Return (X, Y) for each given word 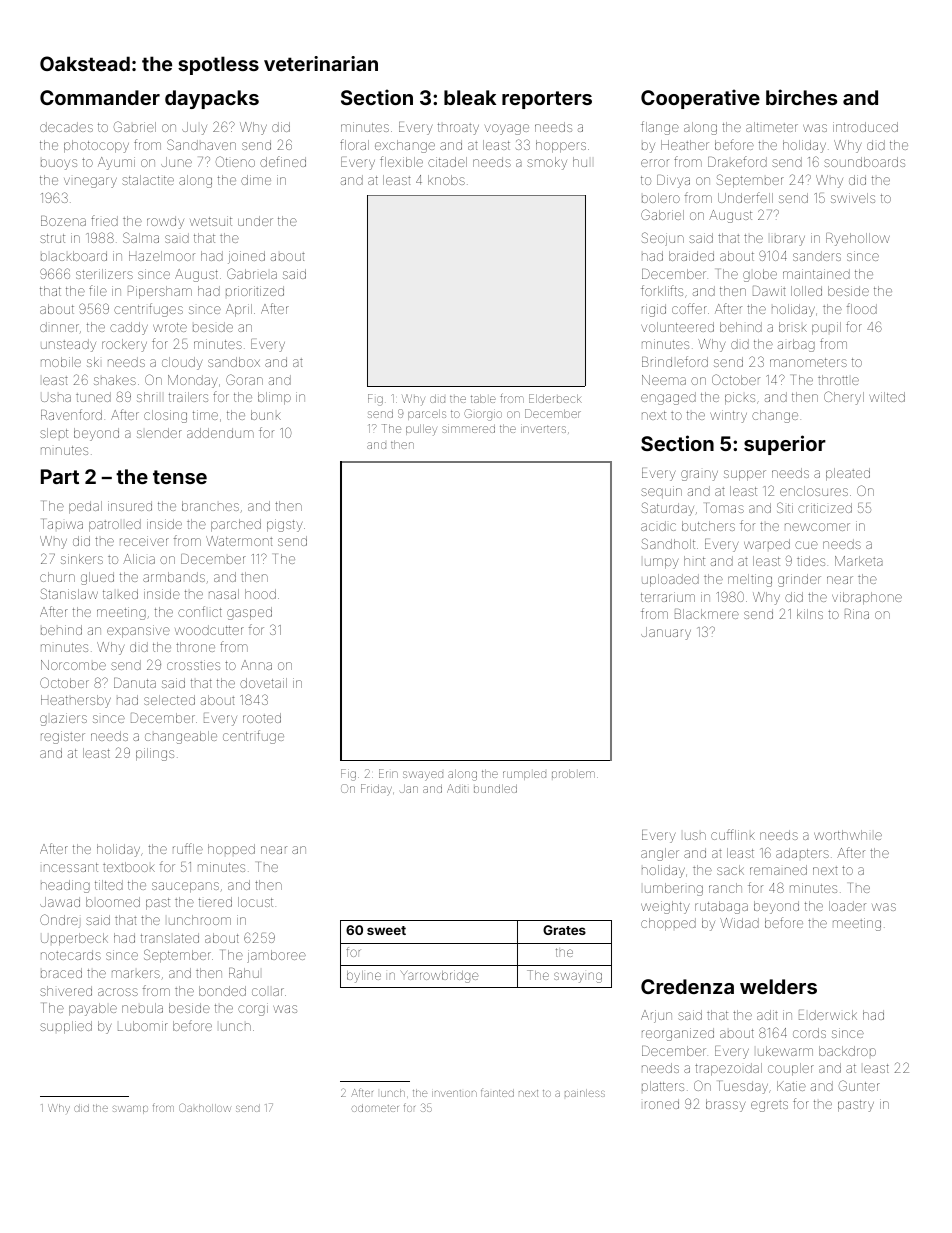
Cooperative (700, 99)
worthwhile (848, 835)
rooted (262, 718)
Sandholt (668, 543)
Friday (376, 790)
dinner (59, 327)
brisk (793, 327)
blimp (274, 398)
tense (180, 477)
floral (354, 144)
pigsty (284, 525)
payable (93, 1009)
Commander (100, 97)
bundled (495, 788)
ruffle (188, 848)
